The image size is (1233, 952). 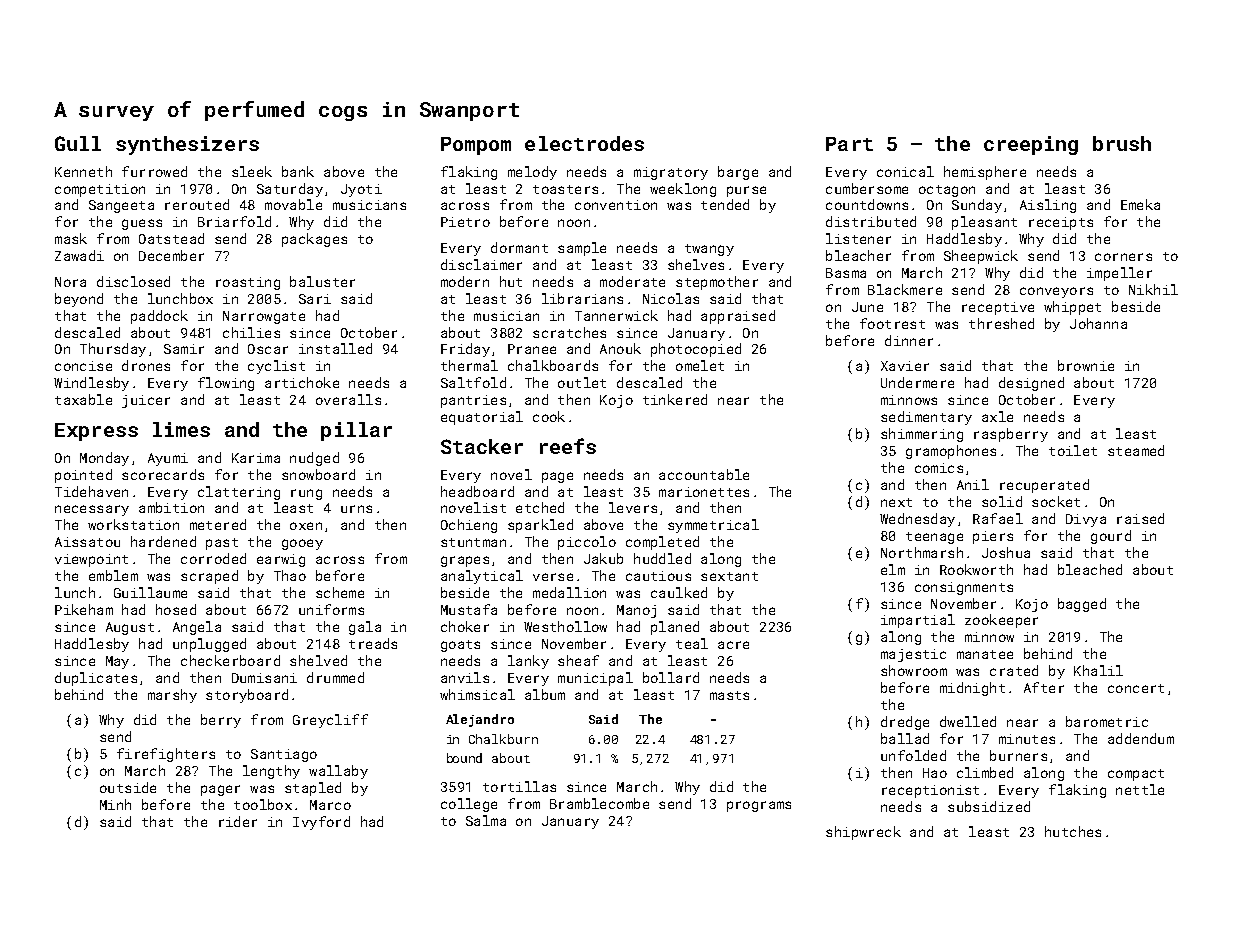 I want to click on Kenneth, so click(x=83, y=171).
